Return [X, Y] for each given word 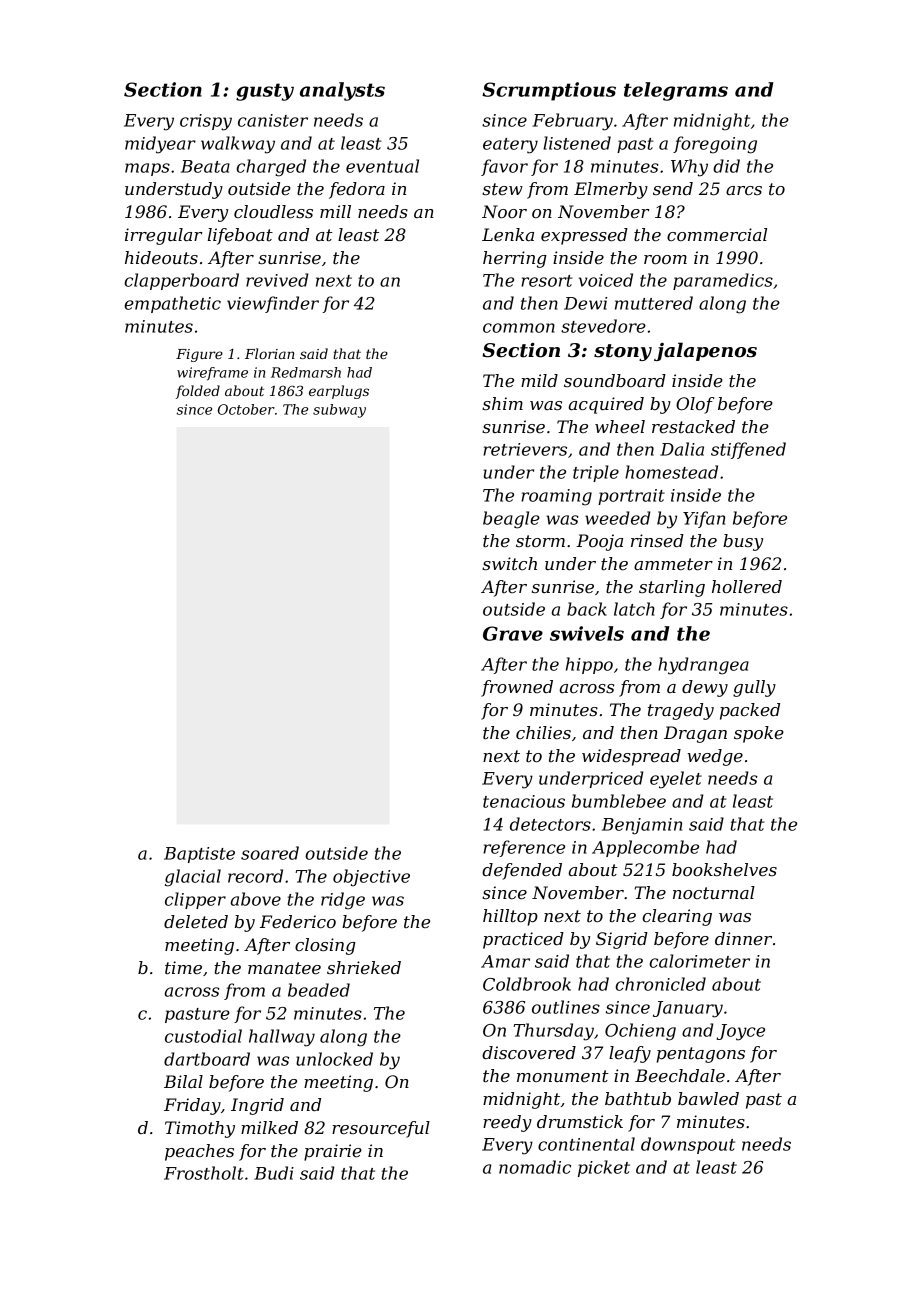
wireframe [212, 374]
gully [754, 688]
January [688, 1009]
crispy [206, 122]
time [183, 967]
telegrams [676, 91]
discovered [529, 1052]
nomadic [535, 1167]
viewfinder [273, 304]
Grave [513, 633]
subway [339, 411]
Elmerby [611, 190]
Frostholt [204, 1173]
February [572, 122]
